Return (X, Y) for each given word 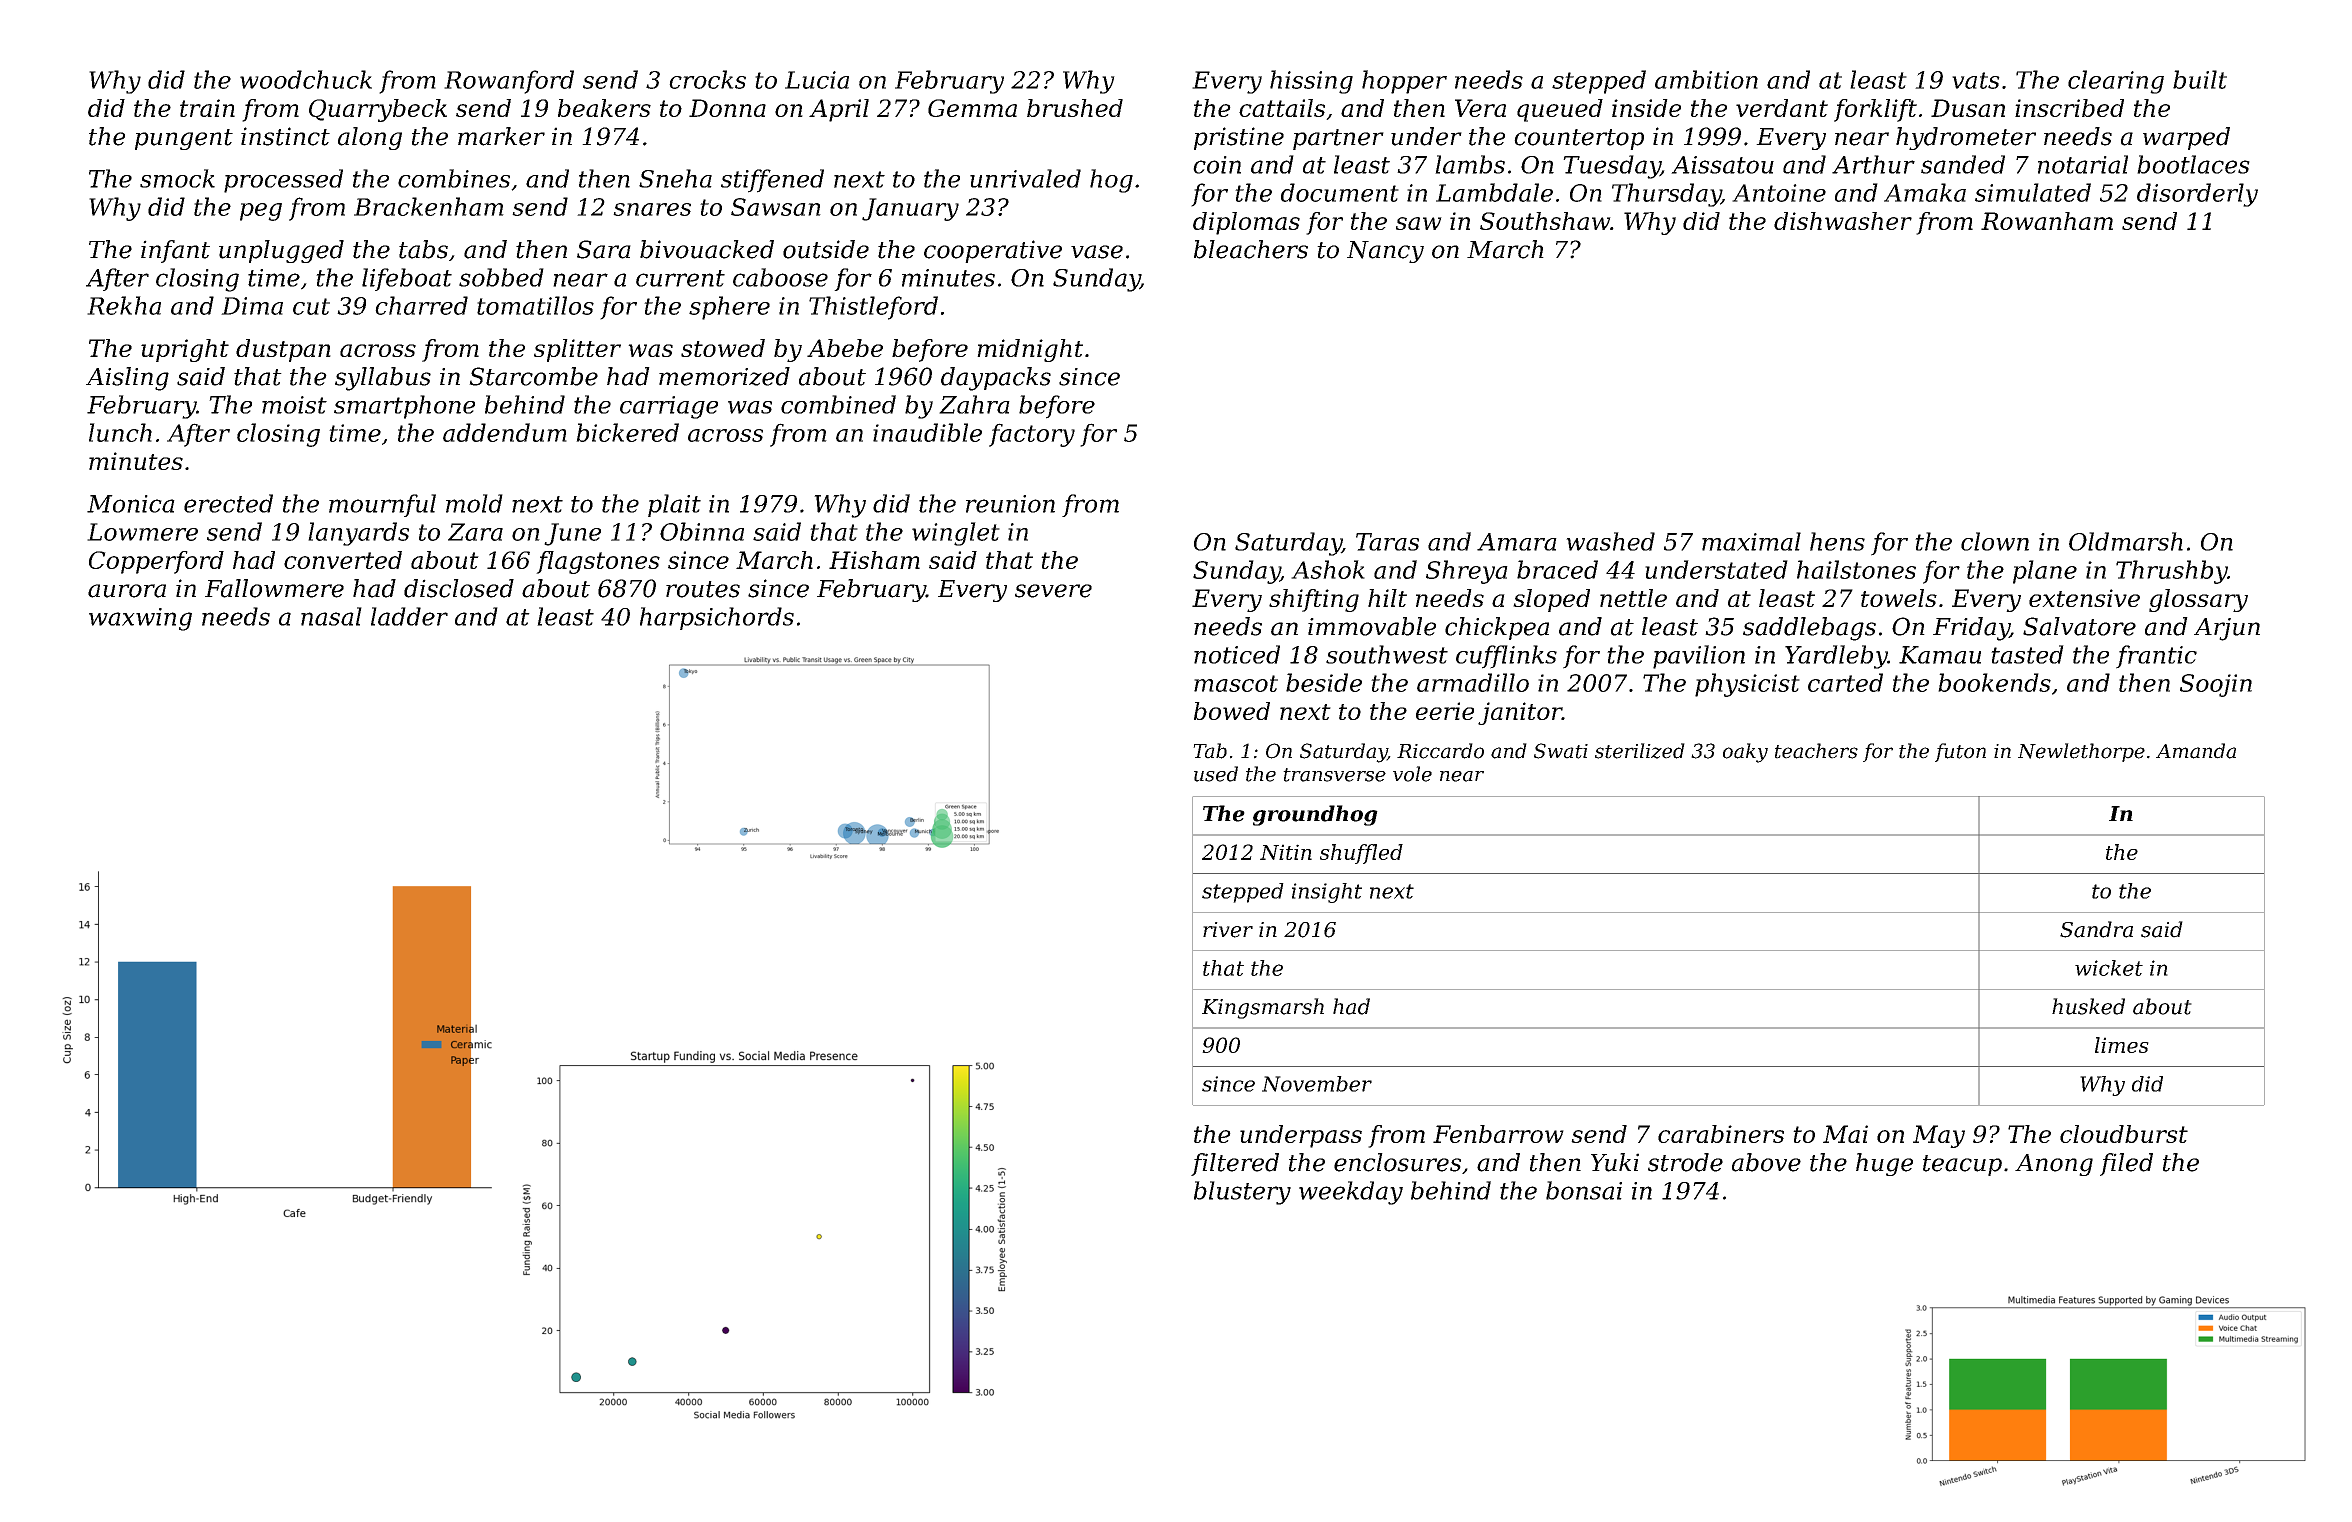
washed (1610, 541)
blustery (1242, 1193)
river (1228, 930)
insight (1327, 893)
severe (1053, 591)
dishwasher (1843, 221)
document (1340, 192)
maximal (1751, 541)
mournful (382, 505)
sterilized (1640, 751)
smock (177, 178)
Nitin (1286, 852)
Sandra (2096, 929)
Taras (1387, 542)
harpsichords (717, 618)
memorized (724, 376)
